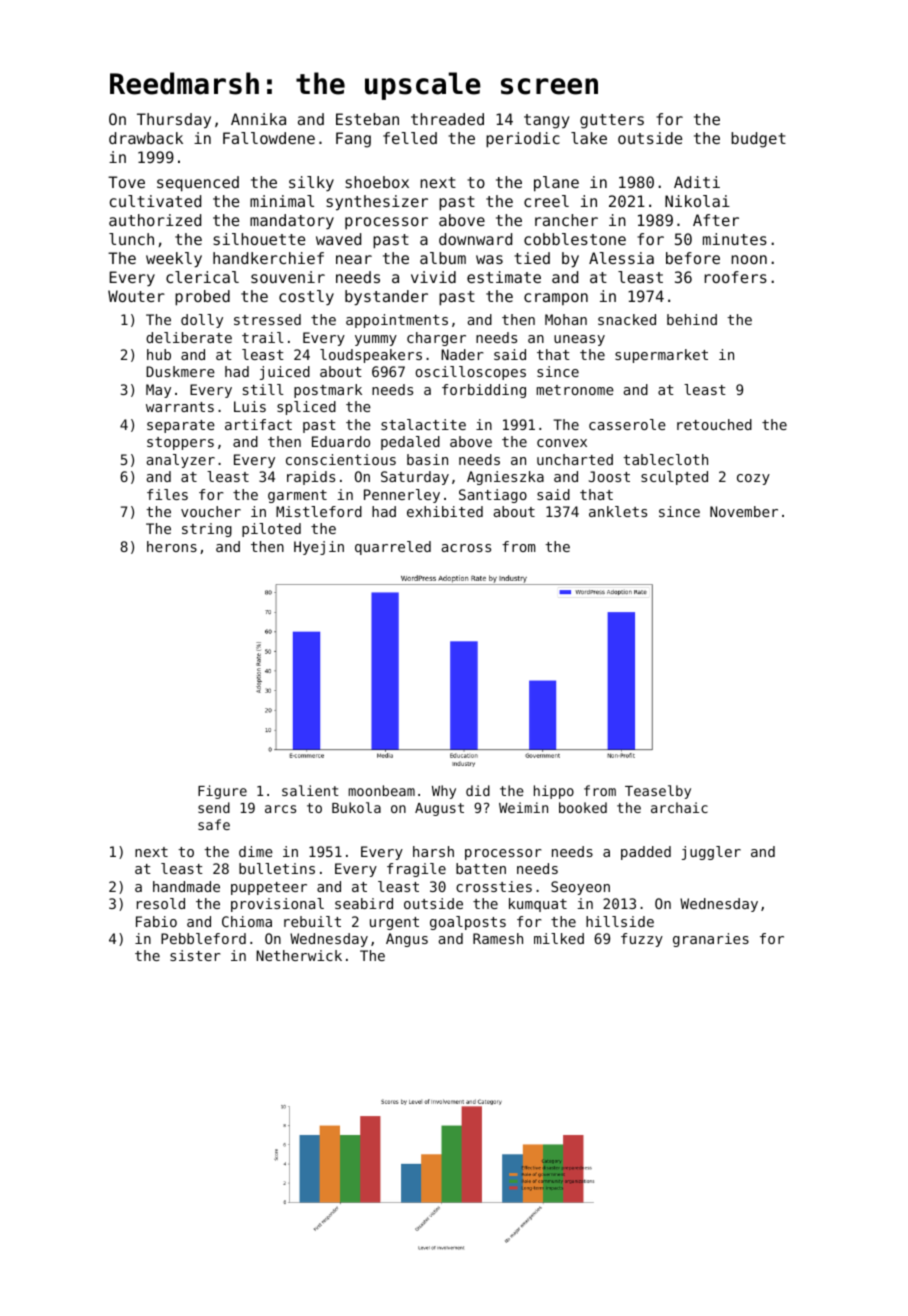 This page has width=908, height=1316. Describe the element at coordinates (562, 443) in the page. I see `convex` at that location.
